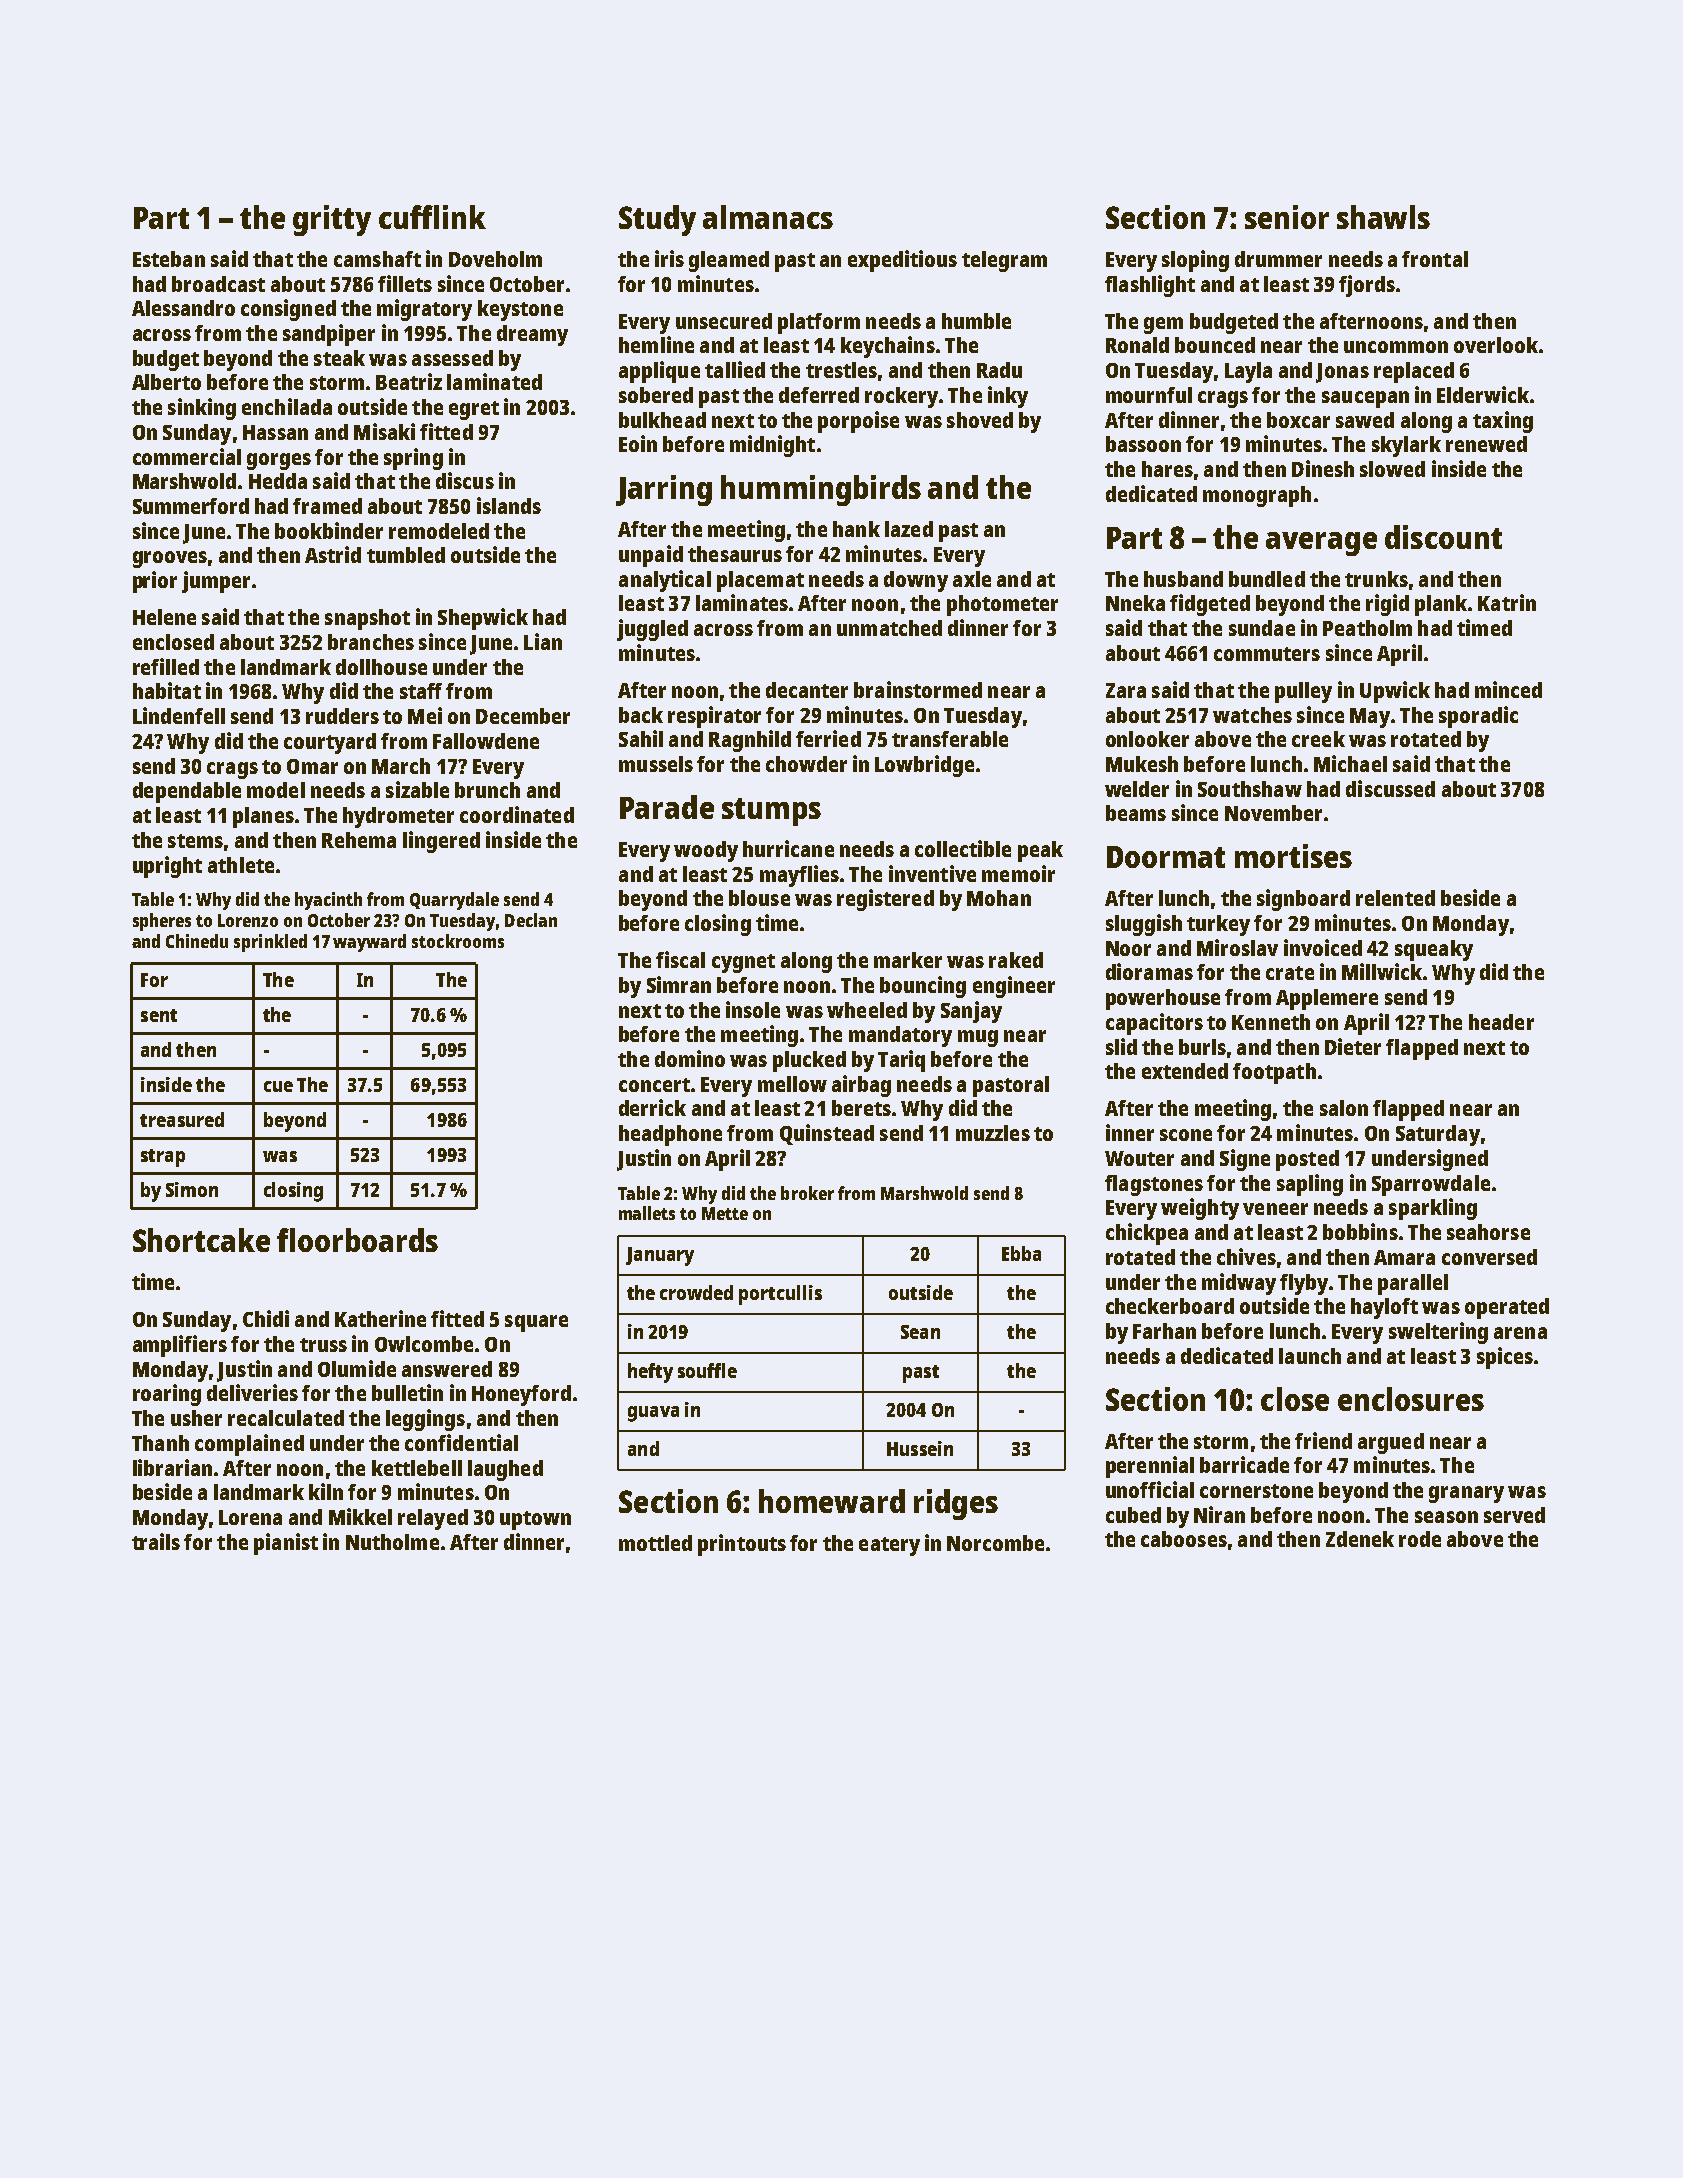 This document has width=1683, height=2178. Describe the element at coordinates (187, 456) in the document. I see `commercial` at that location.
